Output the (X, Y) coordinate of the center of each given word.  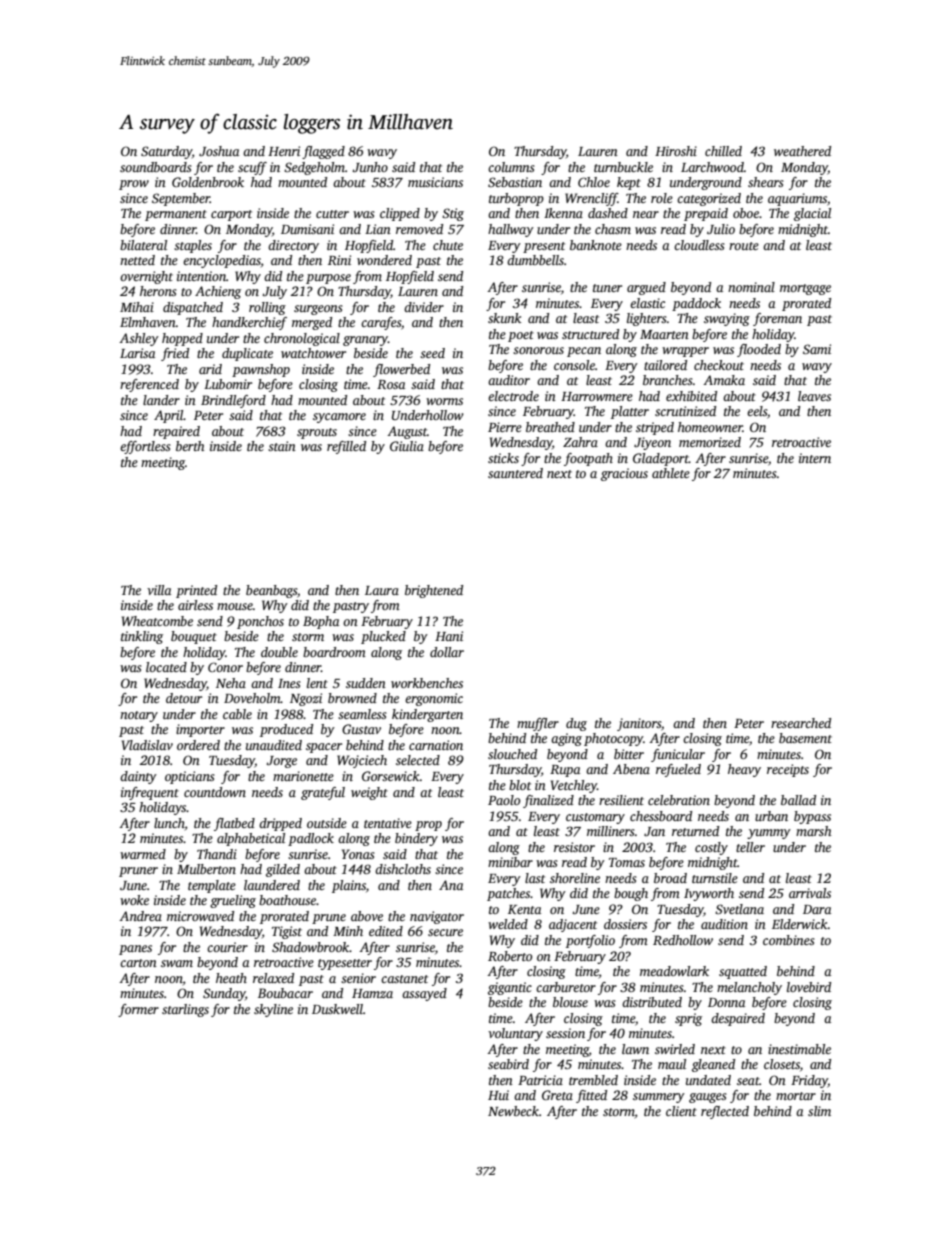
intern (815, 458)
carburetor (566, 987)
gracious (624, 474)
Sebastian (515, 182)
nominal (751, 287)
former (138, 1010)
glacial (812, 214)
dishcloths (403, 869)
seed (432, 353)
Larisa (137, 353)
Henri (284, 151)
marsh (814, 831)
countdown (215, 792)
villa (159, 590)
